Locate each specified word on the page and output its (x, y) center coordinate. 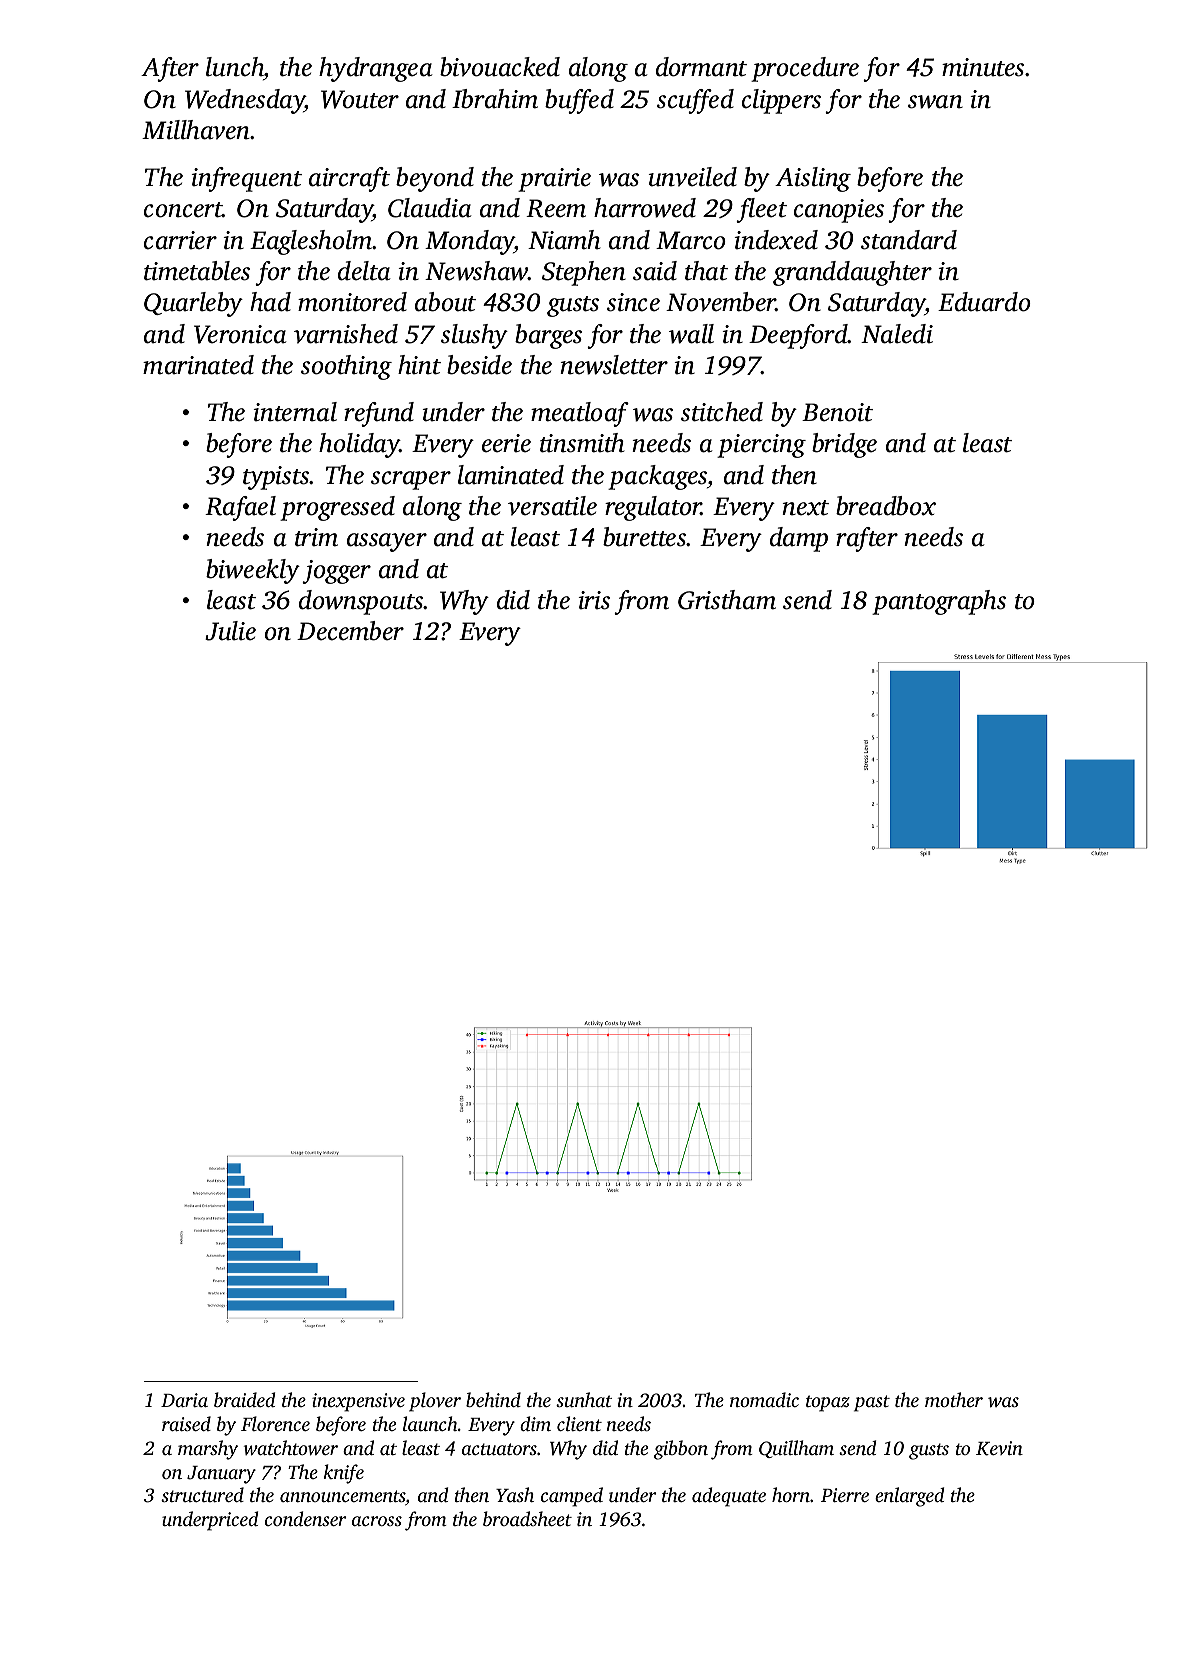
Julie (230, 631)
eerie (506, 443)
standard (909, 240)
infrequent (246, 179)
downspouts (361, 602)
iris (594, 600)
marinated (198, 365)
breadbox (886, 506)
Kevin (999, 1448)
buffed (579, 101)
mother (954, 1399)
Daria (184, 1400)
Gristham (727, 600)
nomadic (764, 1399)
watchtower (291, 1448)
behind (493, 1399)
